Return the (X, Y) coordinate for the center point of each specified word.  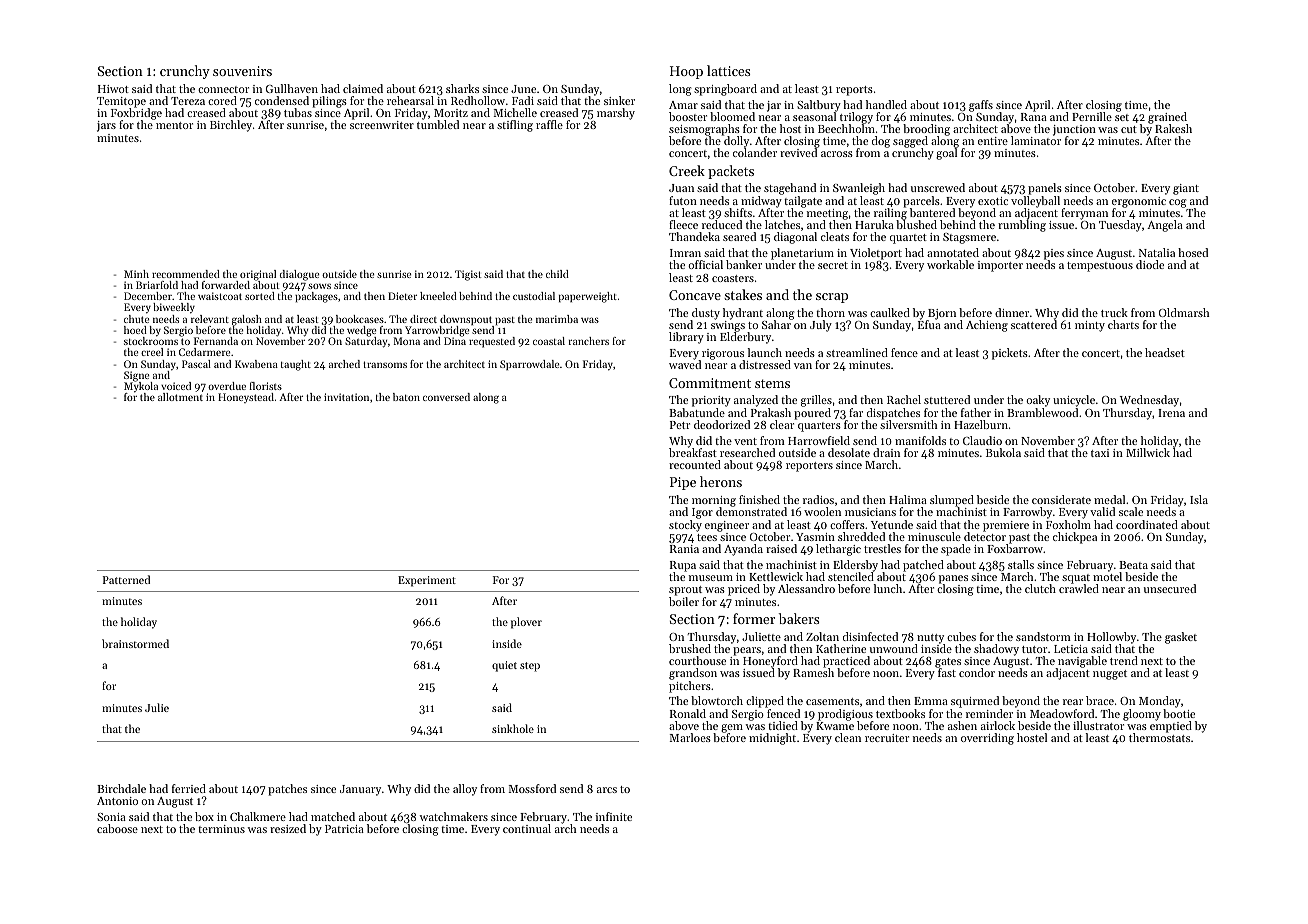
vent (745, 441)
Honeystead (246, 398)
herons (721, 481)
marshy (616, 114)
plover (526, 623)
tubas (298, 112)
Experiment (427, 581)
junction (1074, 130)
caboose (117, 828)
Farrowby (1027, 513)
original (258, 275)
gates (948, 663)
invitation (346, 397)
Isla (1199, 499)
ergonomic (1139, 202)
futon (683, 200)
